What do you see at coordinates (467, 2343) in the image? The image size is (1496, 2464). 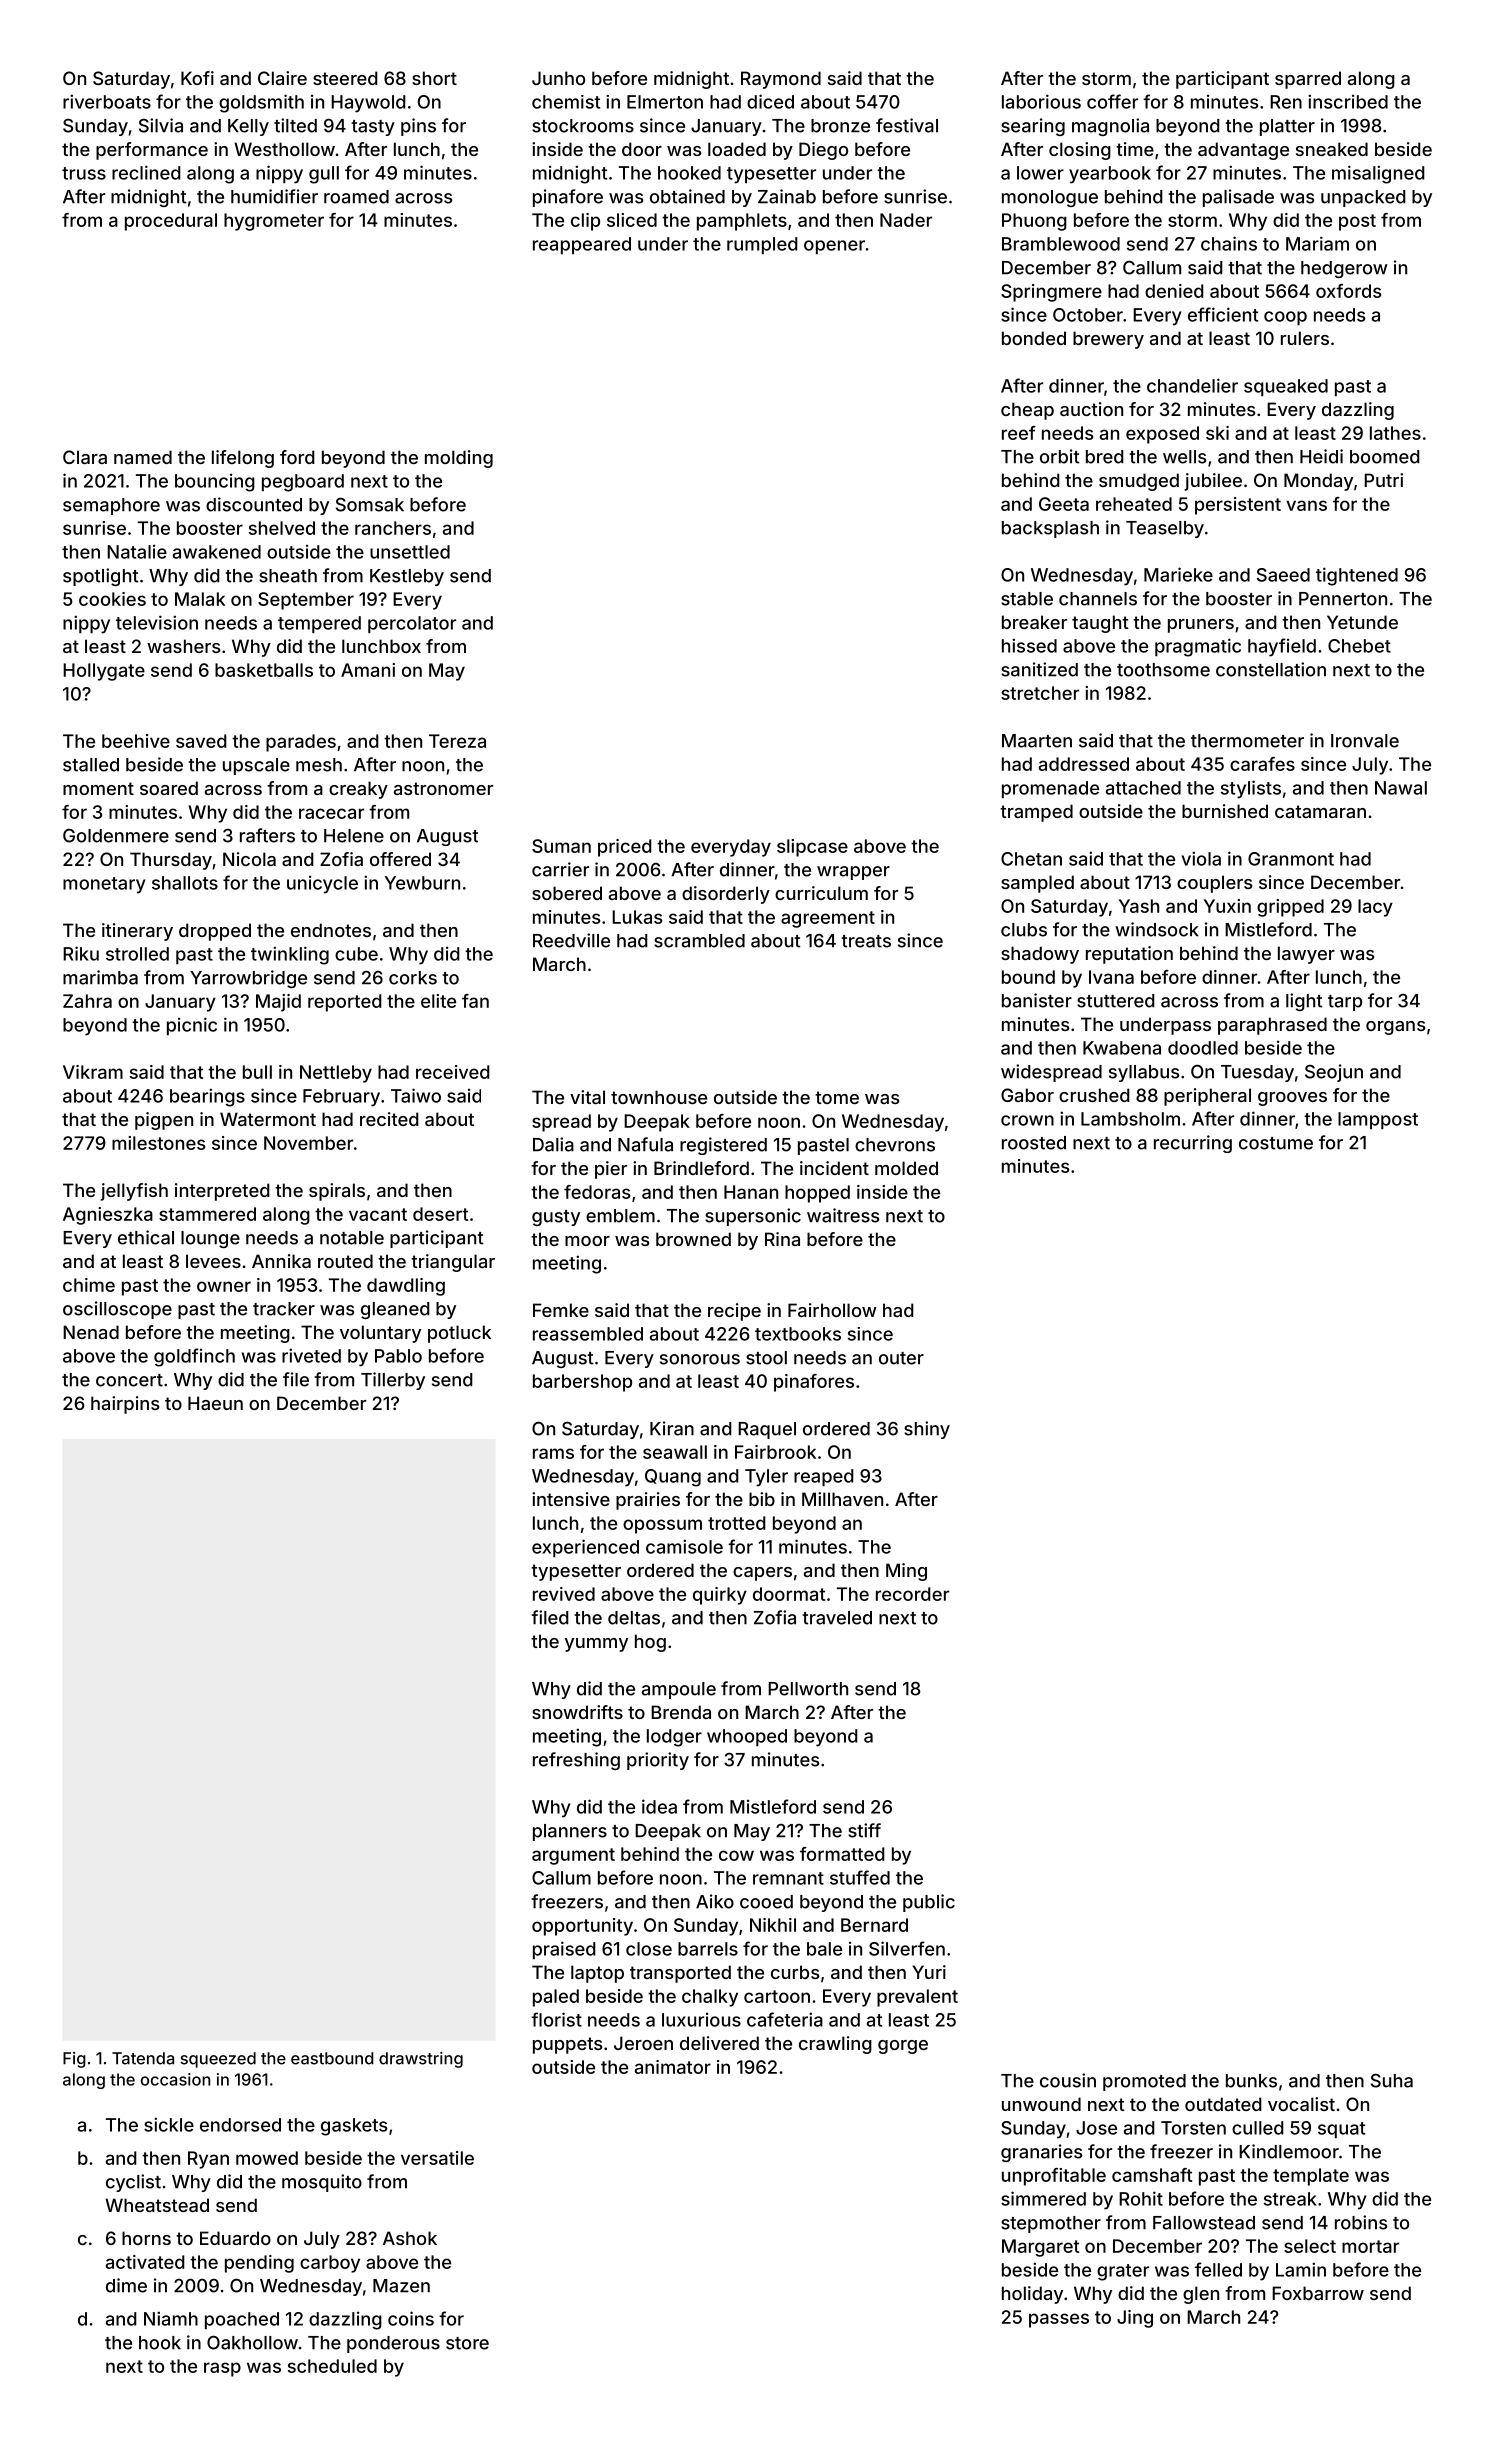 I see `store` at bounding box center [467, 2343].
